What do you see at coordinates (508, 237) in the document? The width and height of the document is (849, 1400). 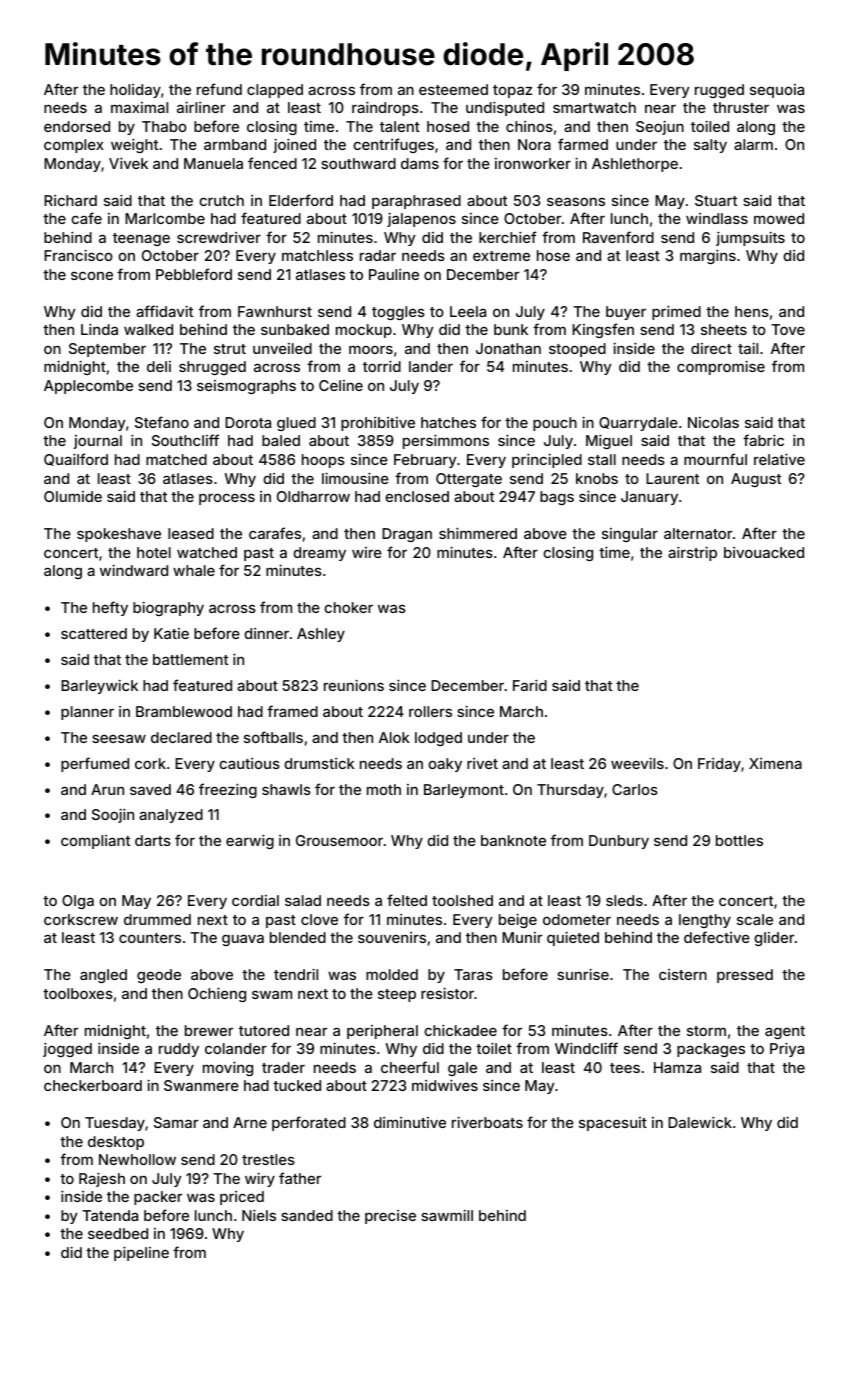 I see `kerchief` at bounding box center [508, 237].
